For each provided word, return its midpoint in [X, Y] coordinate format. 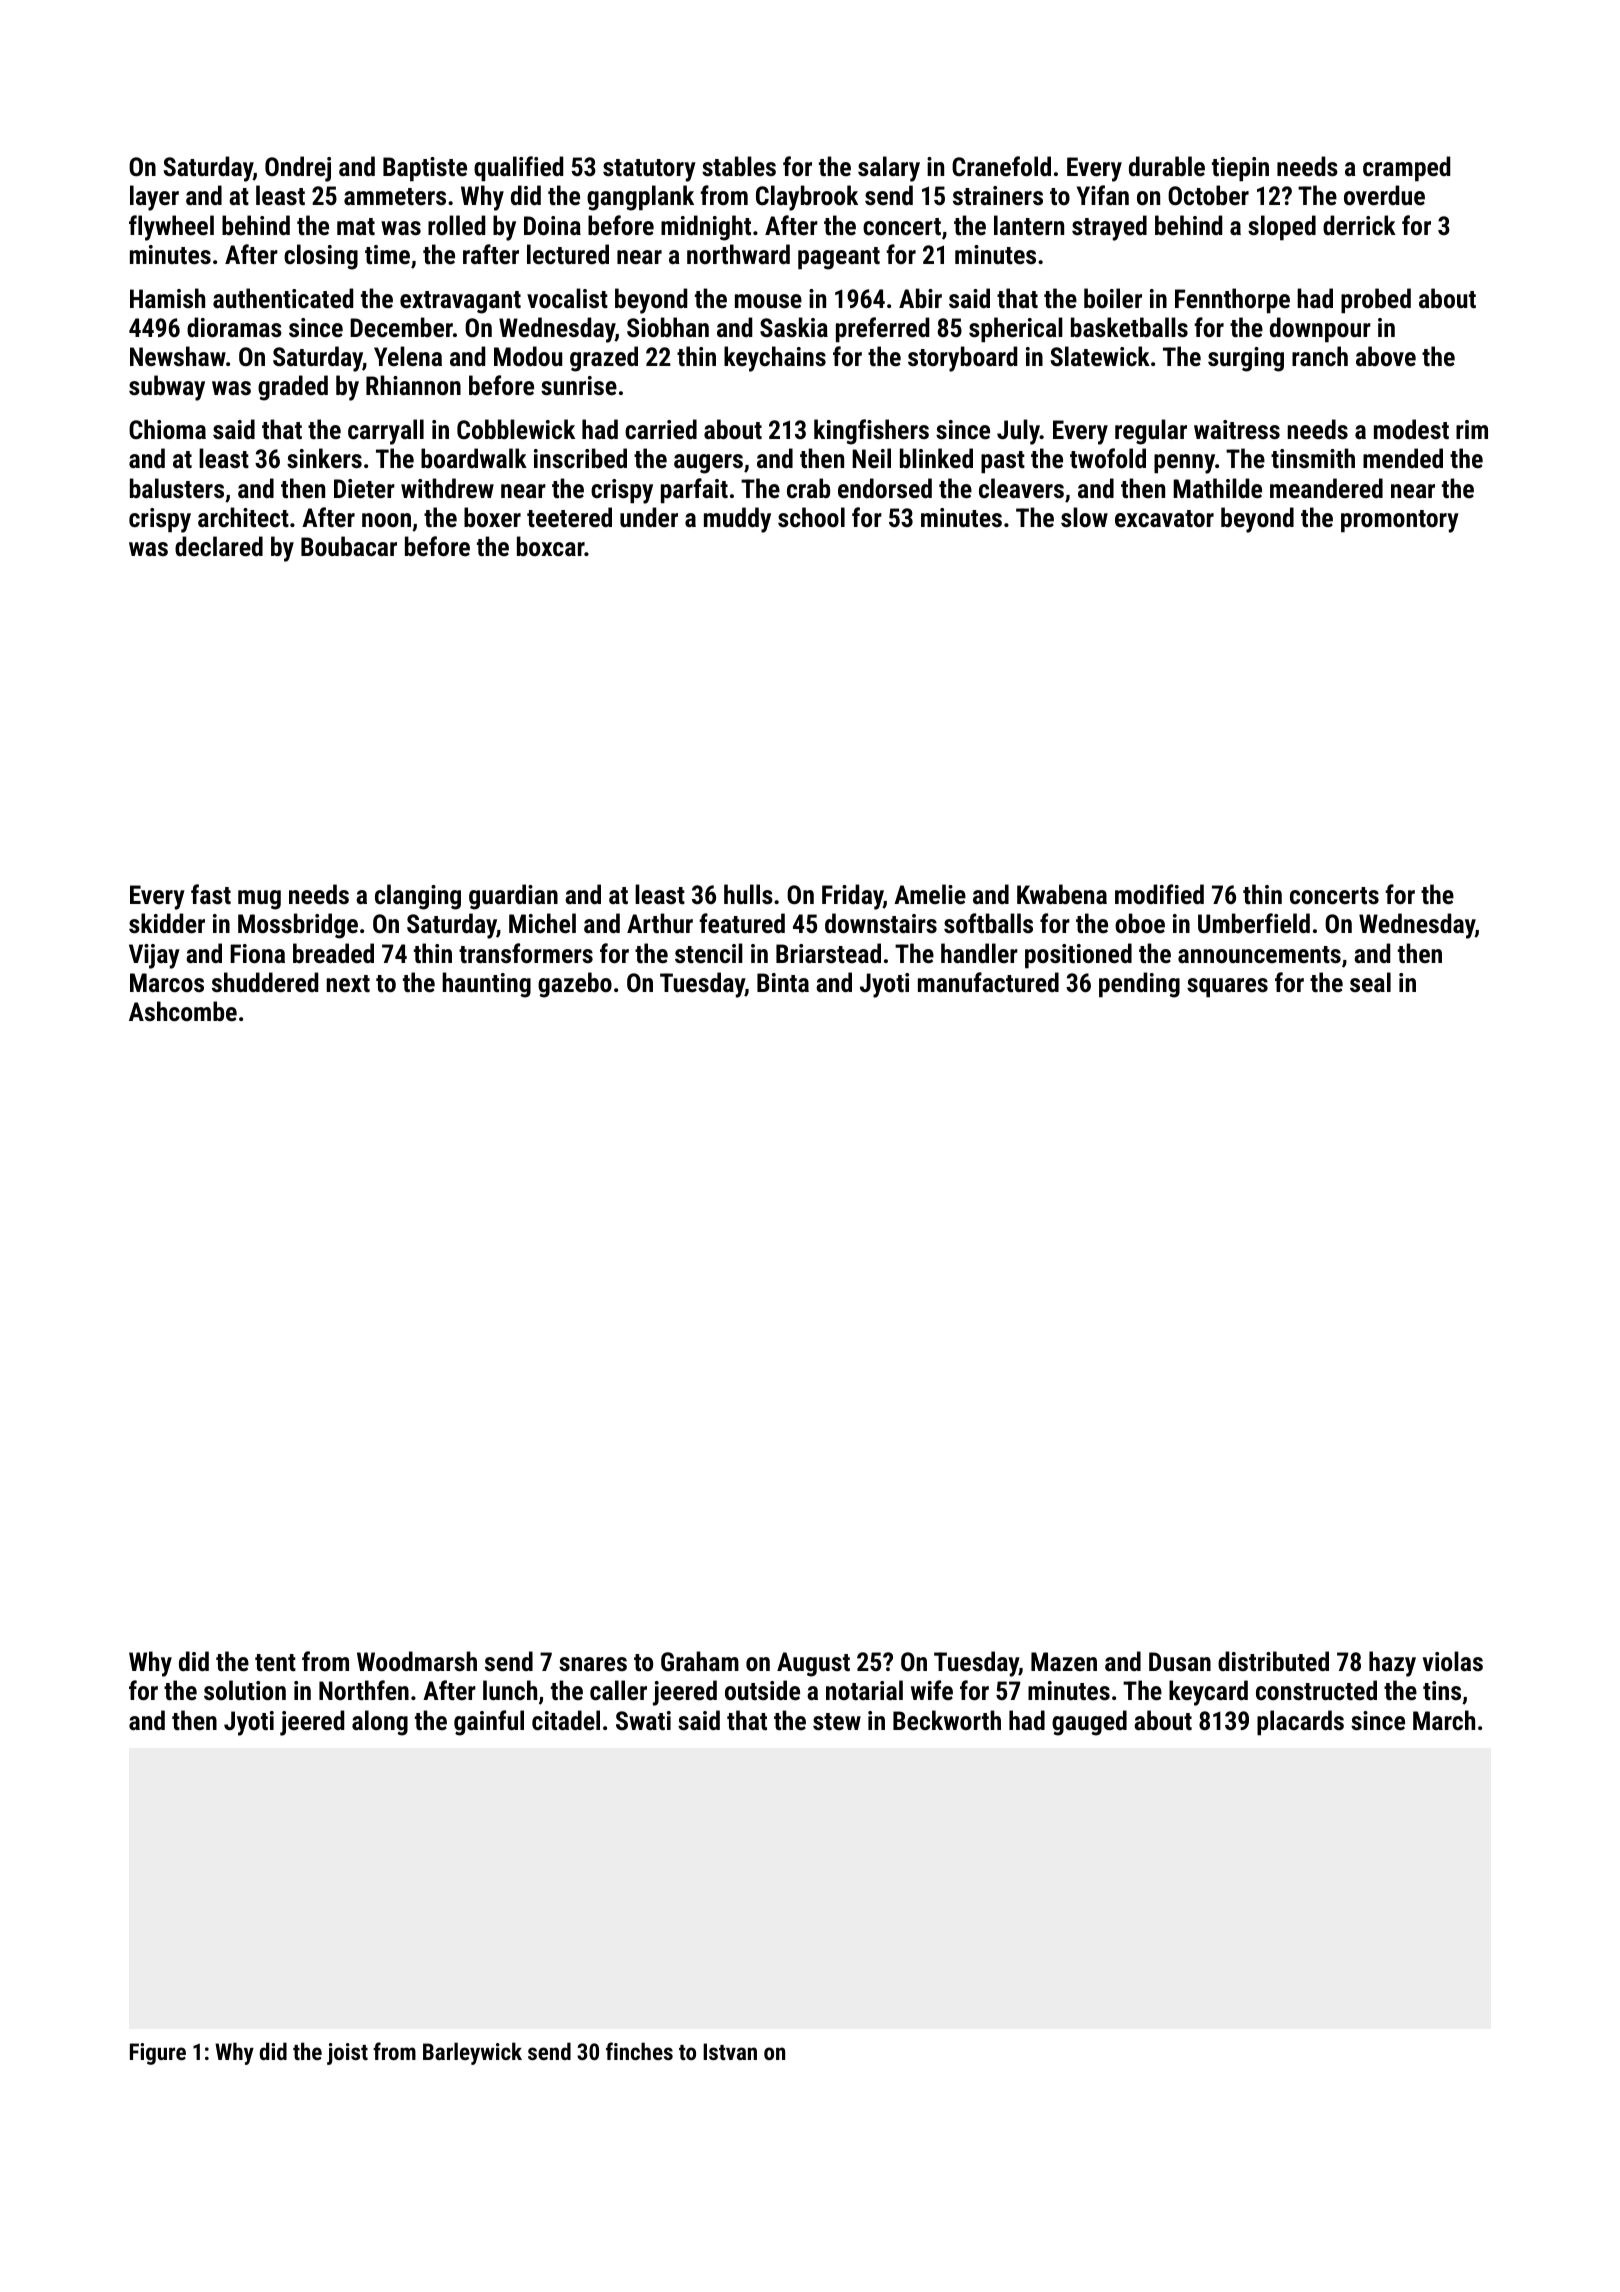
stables [739, 166]
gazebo [575, 985]
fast [211, 894]
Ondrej [298, 169]
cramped [1406, 169]
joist [347, 2054]
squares [1227, 988]
